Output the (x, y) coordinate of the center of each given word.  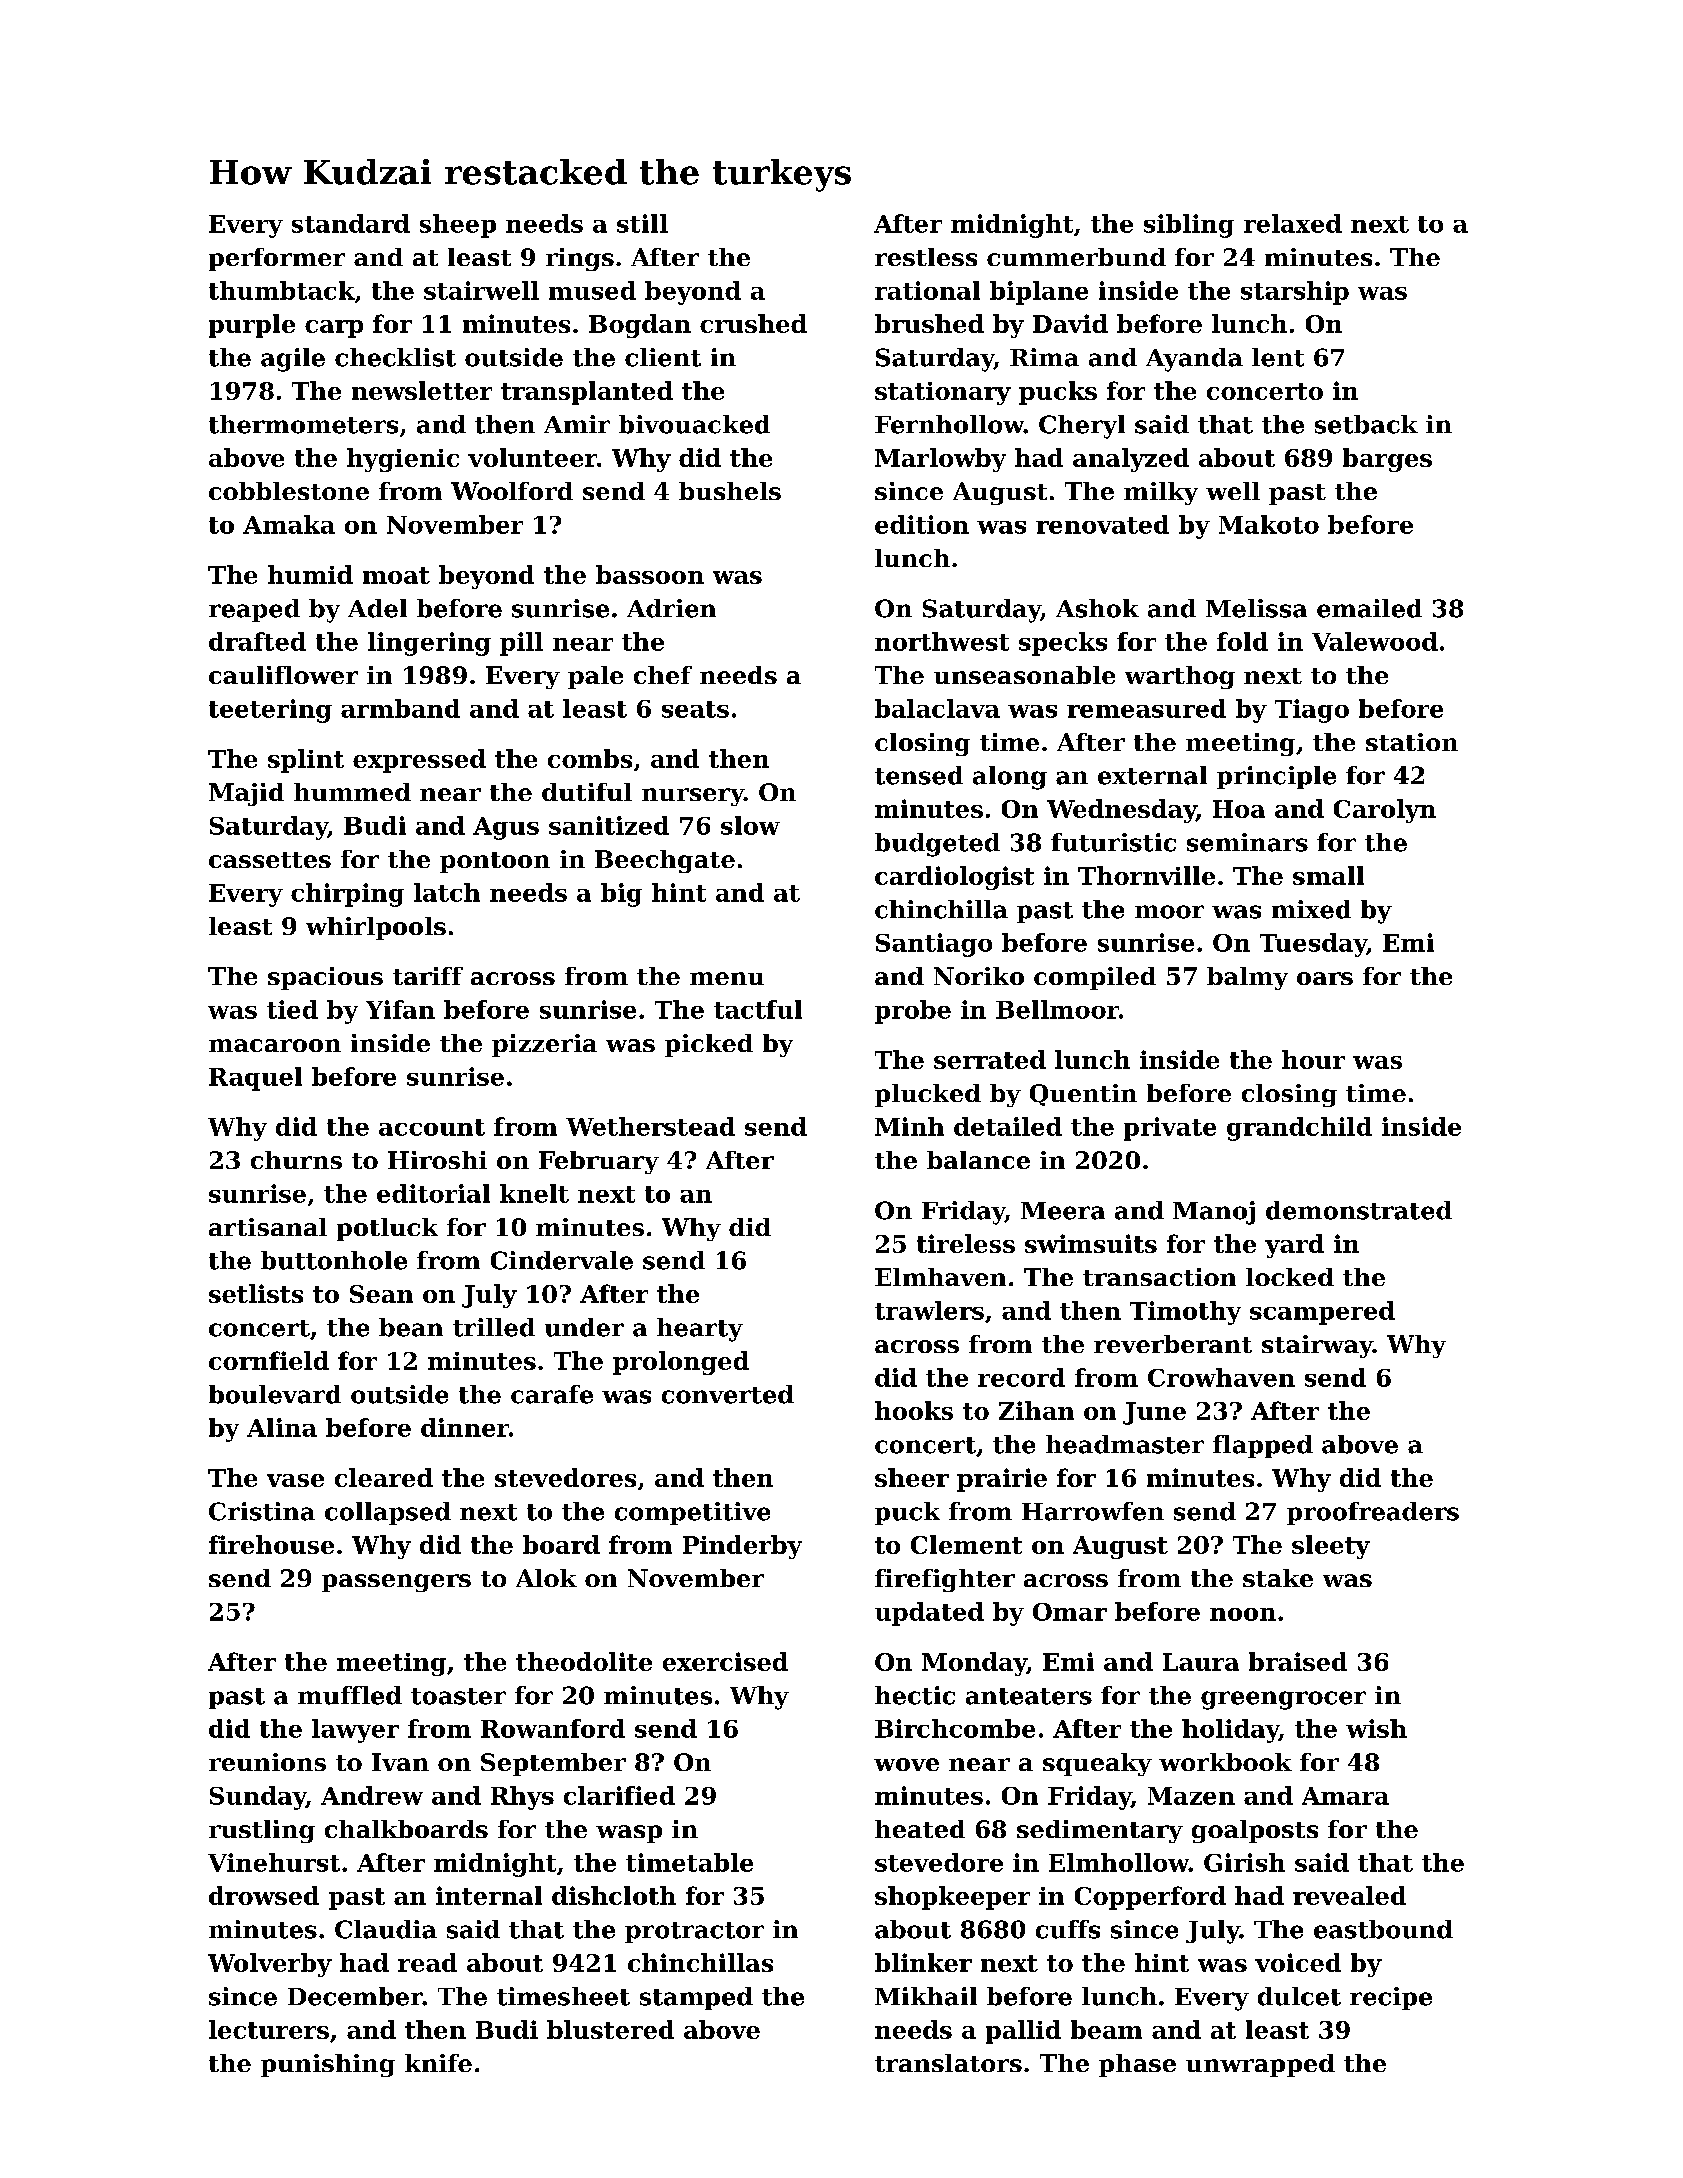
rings (580, 259)
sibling (1189, 226)
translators (948, 2063)
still (642, 223)
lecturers (269, 2029)
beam (1106, 2029)
